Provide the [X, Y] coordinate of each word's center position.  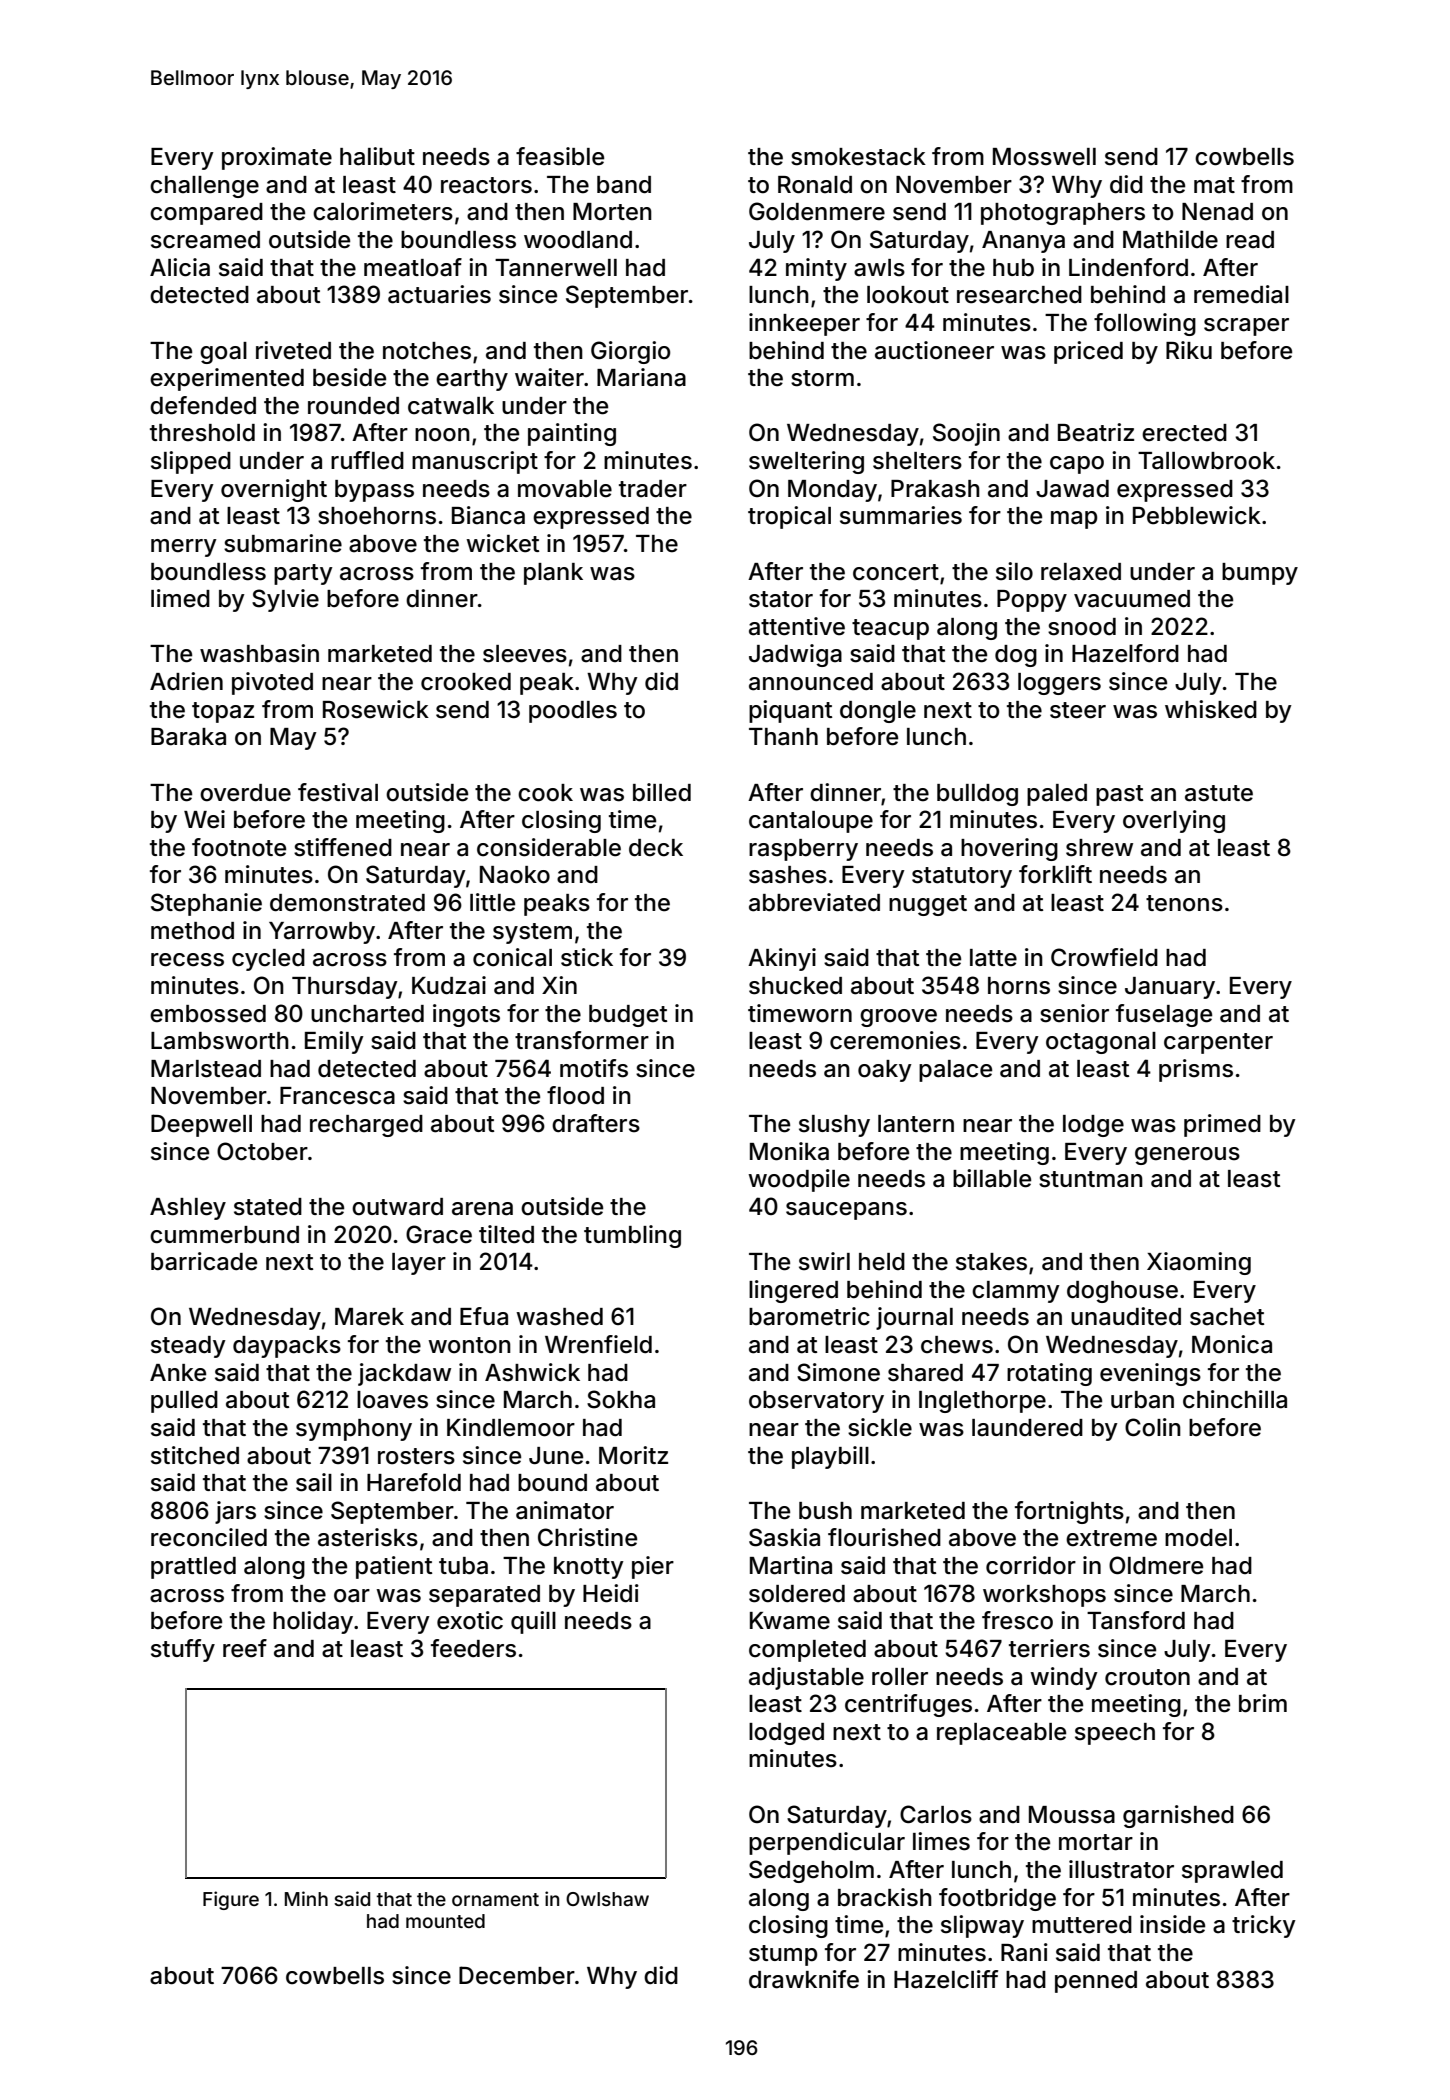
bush [825, 1511]
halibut [377, 156]
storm [822, 378]
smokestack [858, 157]
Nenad [1217, 212]
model [1198, 1538]
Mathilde [1170, 239]
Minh [306, 1898]
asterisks [368, 1537]
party [303, 574]
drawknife [804, 1979]
